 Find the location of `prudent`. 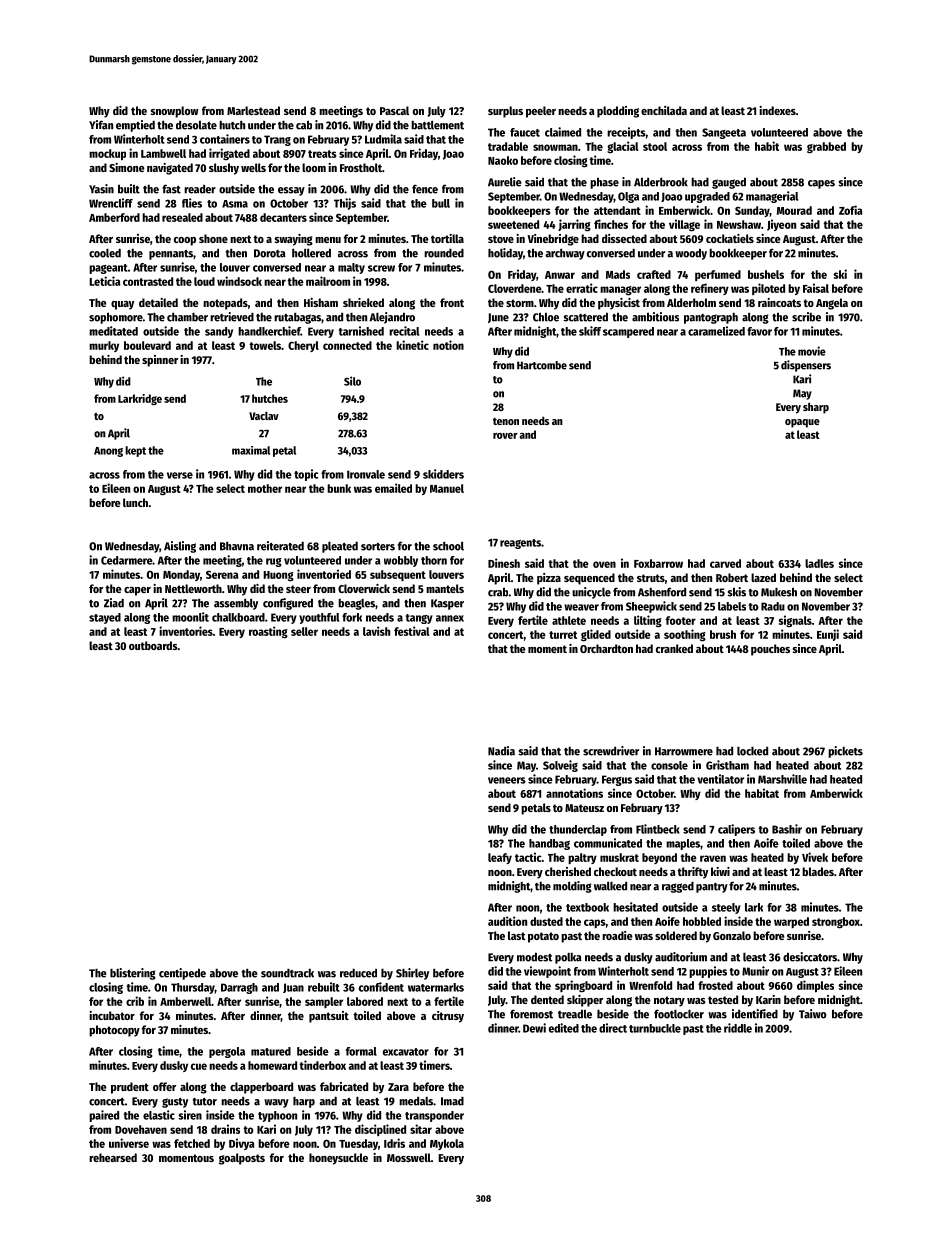

prudent is located at coordinates (130, 1088).
